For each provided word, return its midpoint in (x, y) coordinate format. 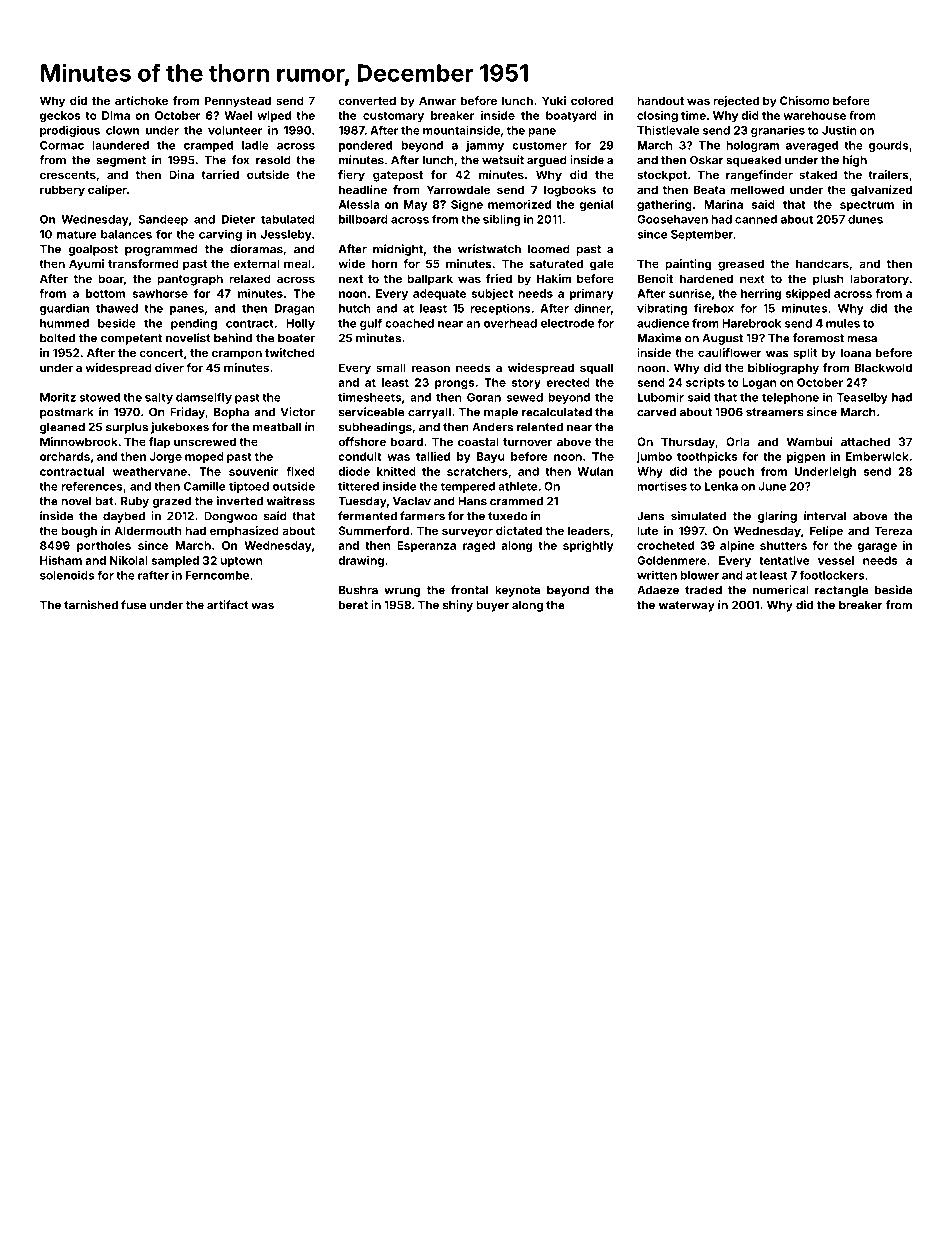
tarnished (91, 605)
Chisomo (805, 100)
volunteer (235, 130)
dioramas (256, 249)
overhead (510, 323)
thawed (117, 308)
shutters (783, 545)
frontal (469, 590)
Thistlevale (668, 130)
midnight (398, 250)
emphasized (244, 532)
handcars (822, 263)
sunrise (690, 293)
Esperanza (426, 546)
